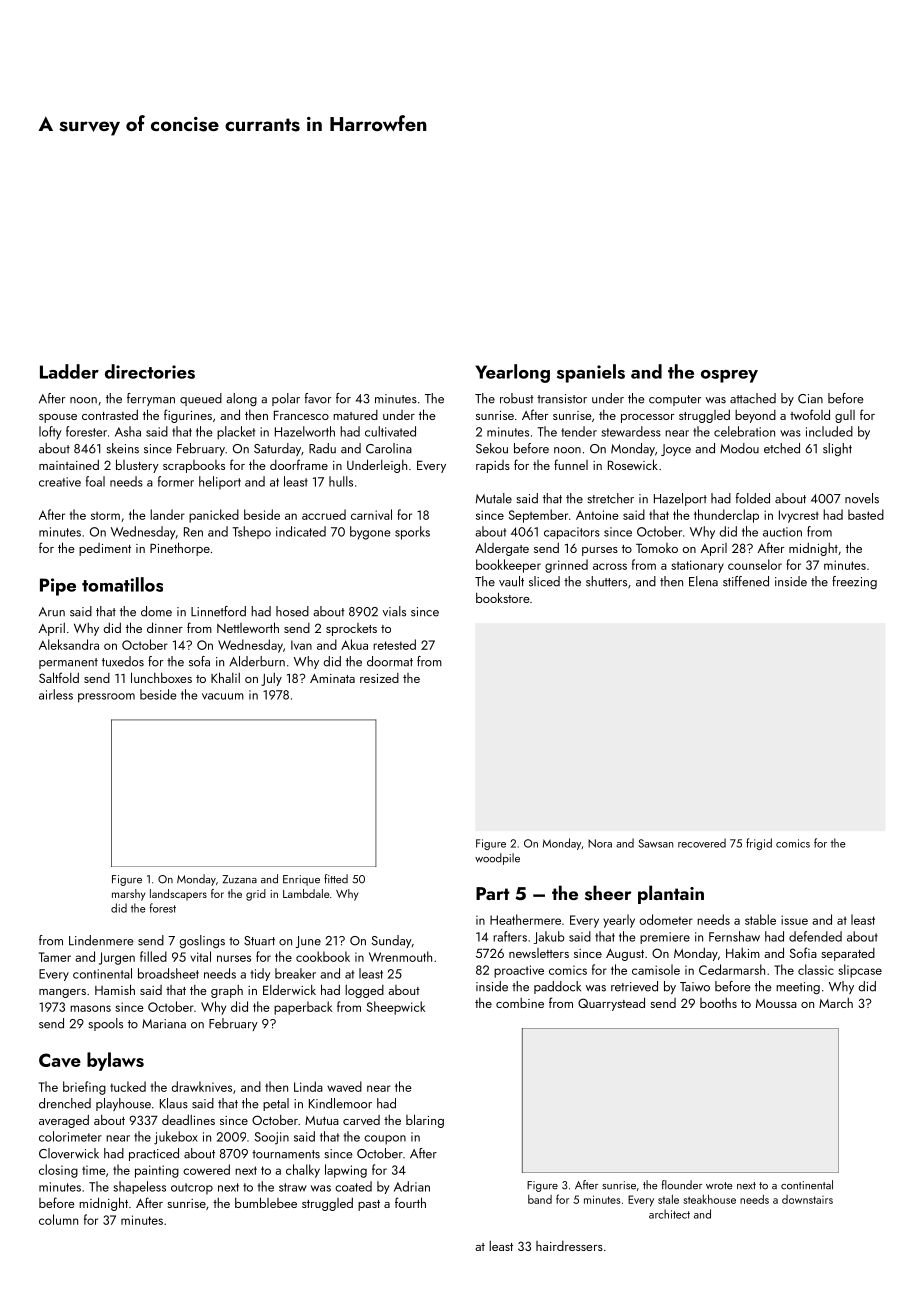 Image resolution: width=924 pixels, height=1308 pixels. I want to click on permanent, so click(68, 663).
